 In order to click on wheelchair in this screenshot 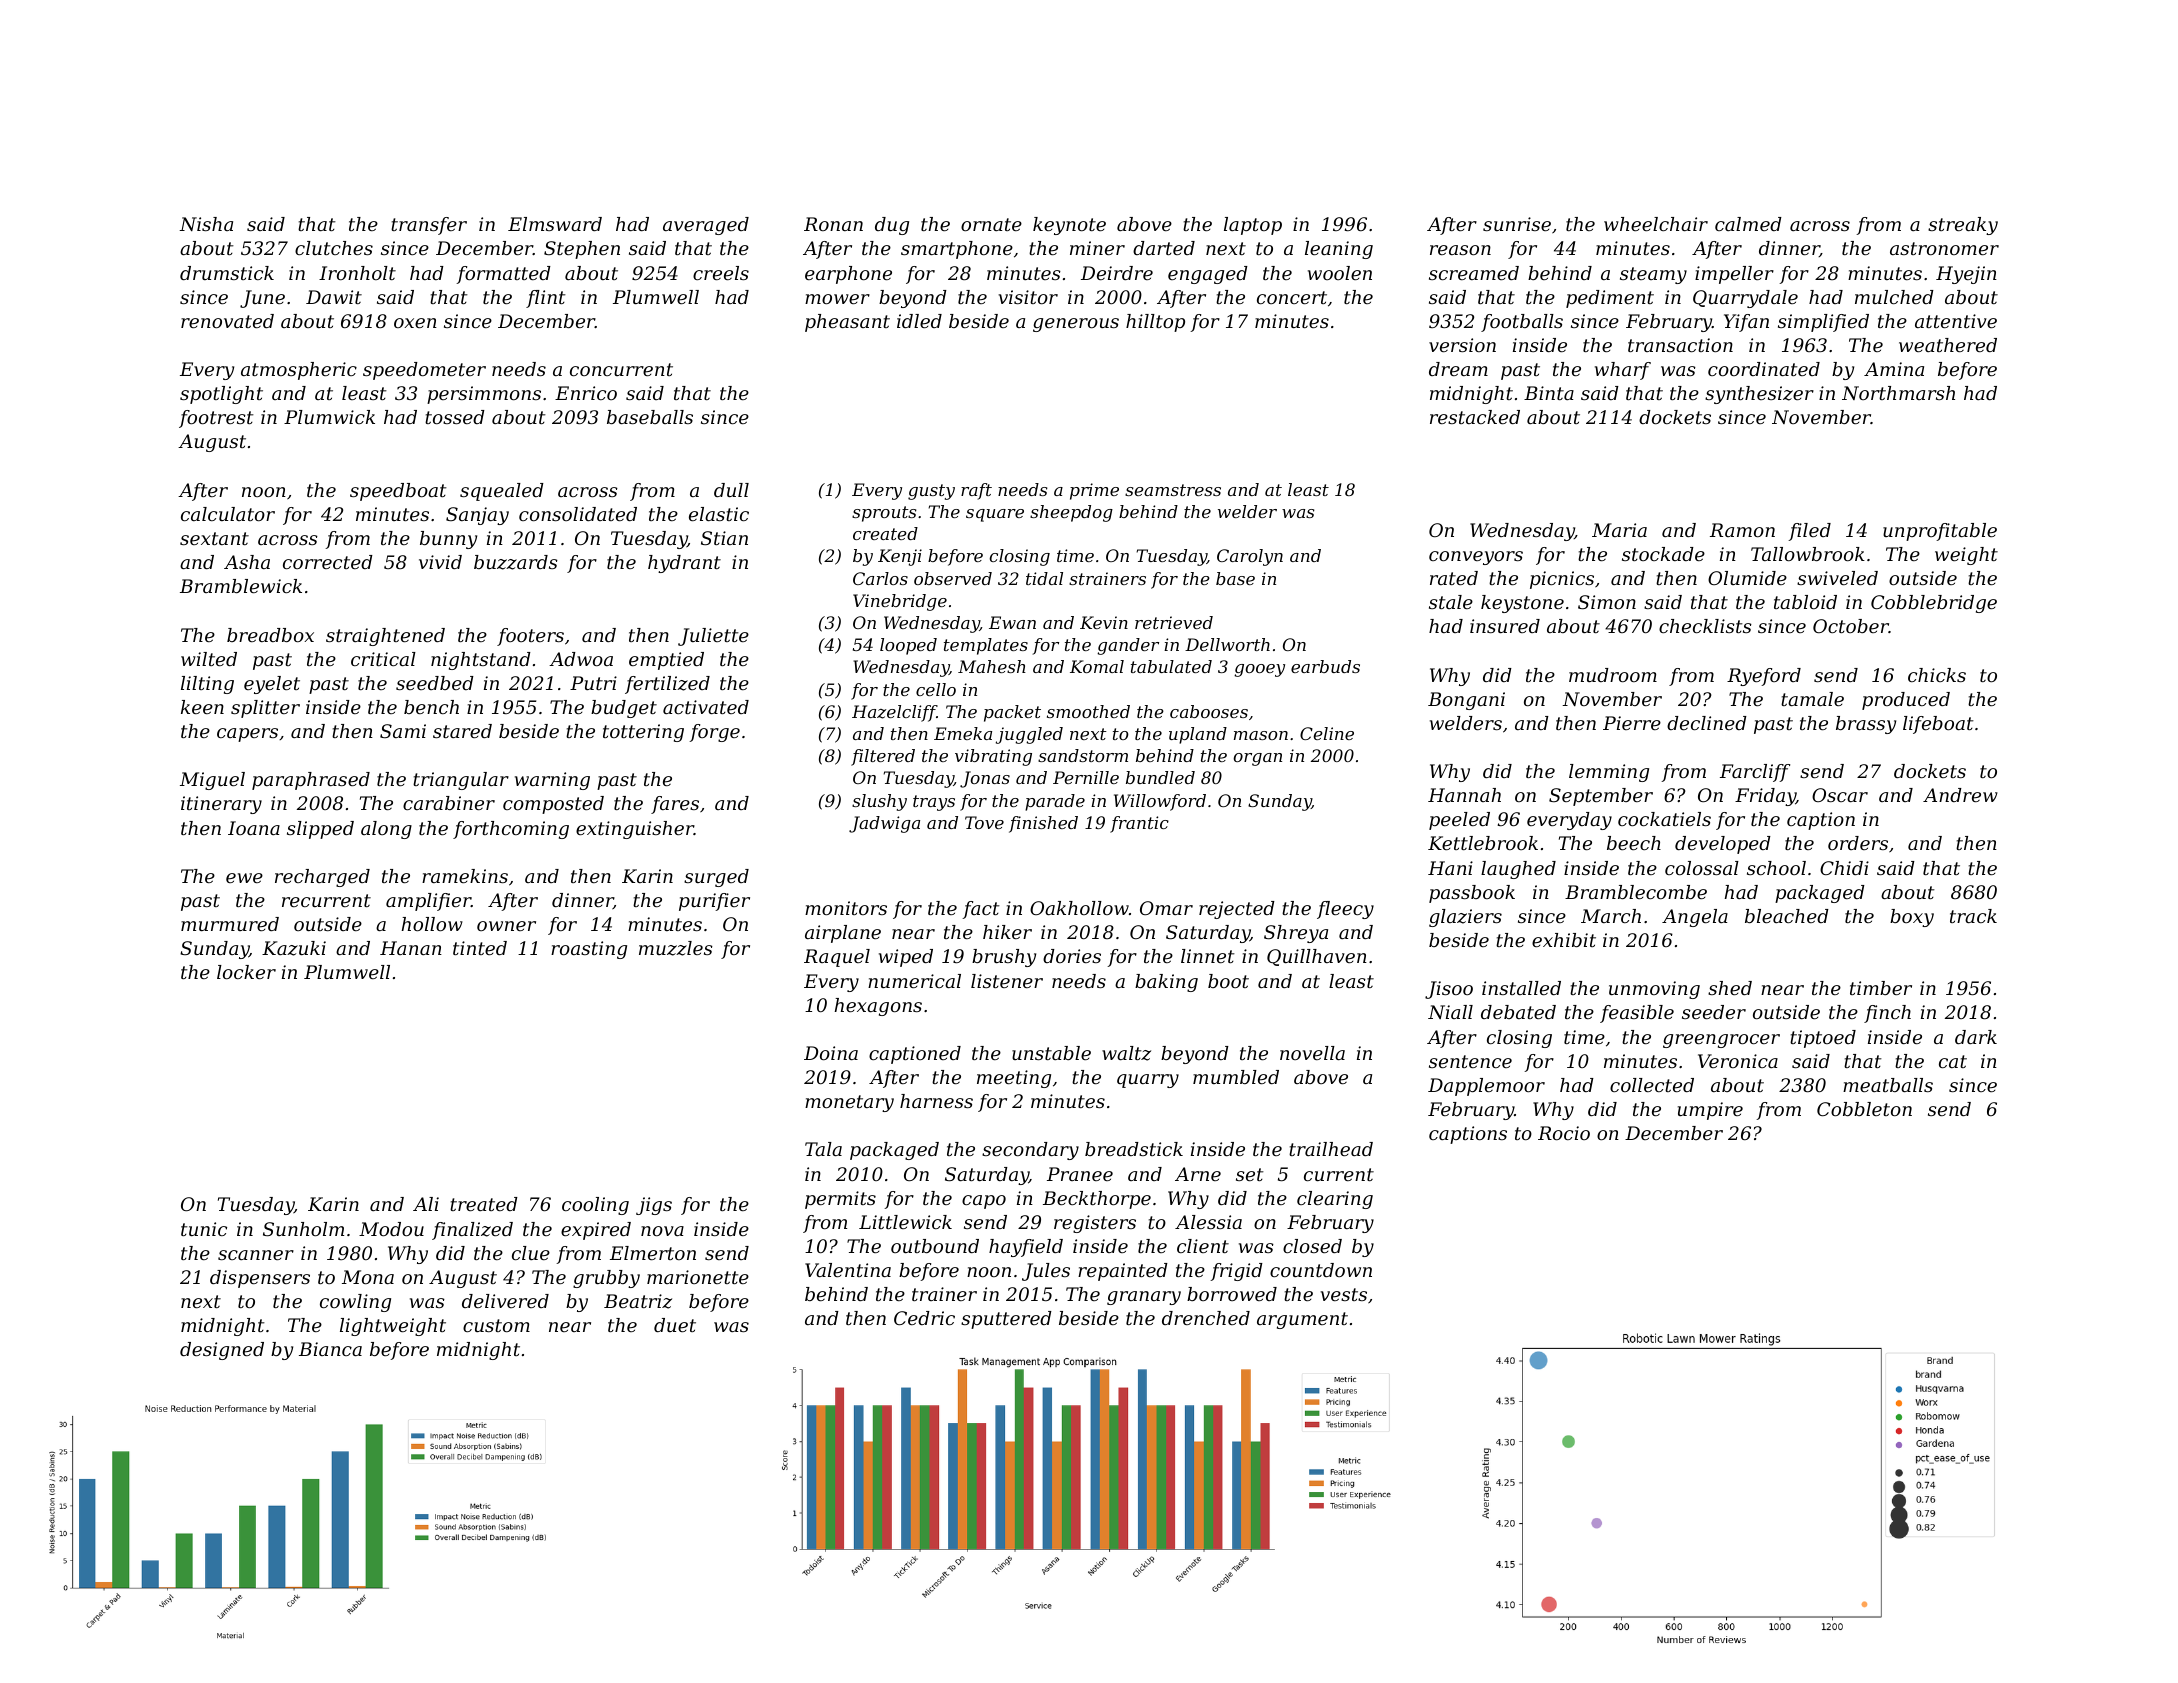, I will do `click(1656, 224)`.
